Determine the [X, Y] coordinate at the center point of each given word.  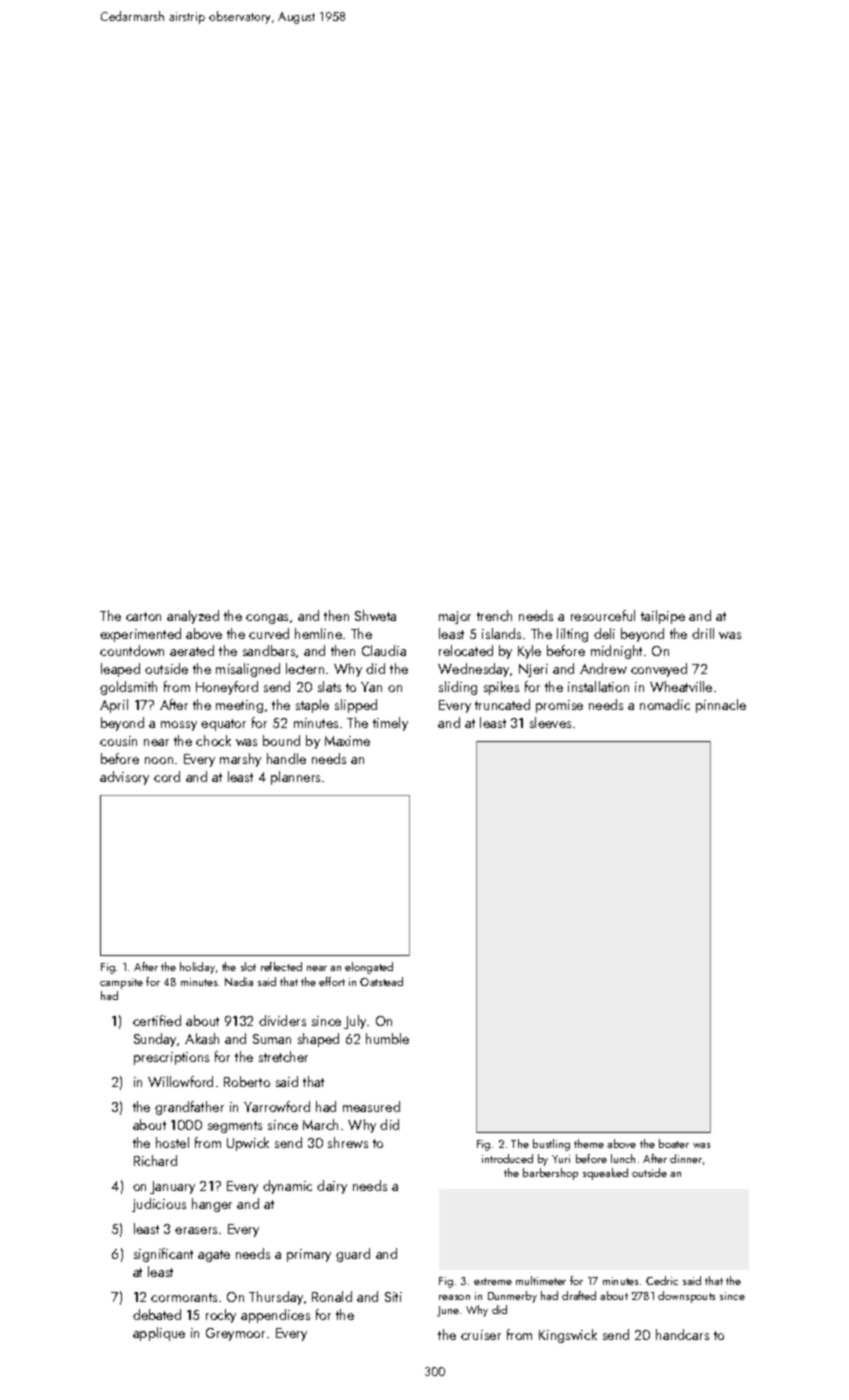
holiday [197, 968]
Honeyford [227, 688]
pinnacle [721, 706]
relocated [466, 650]
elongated [369, 968]
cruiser [481, 1335]
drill [703, 633]
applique [159, 1334]
